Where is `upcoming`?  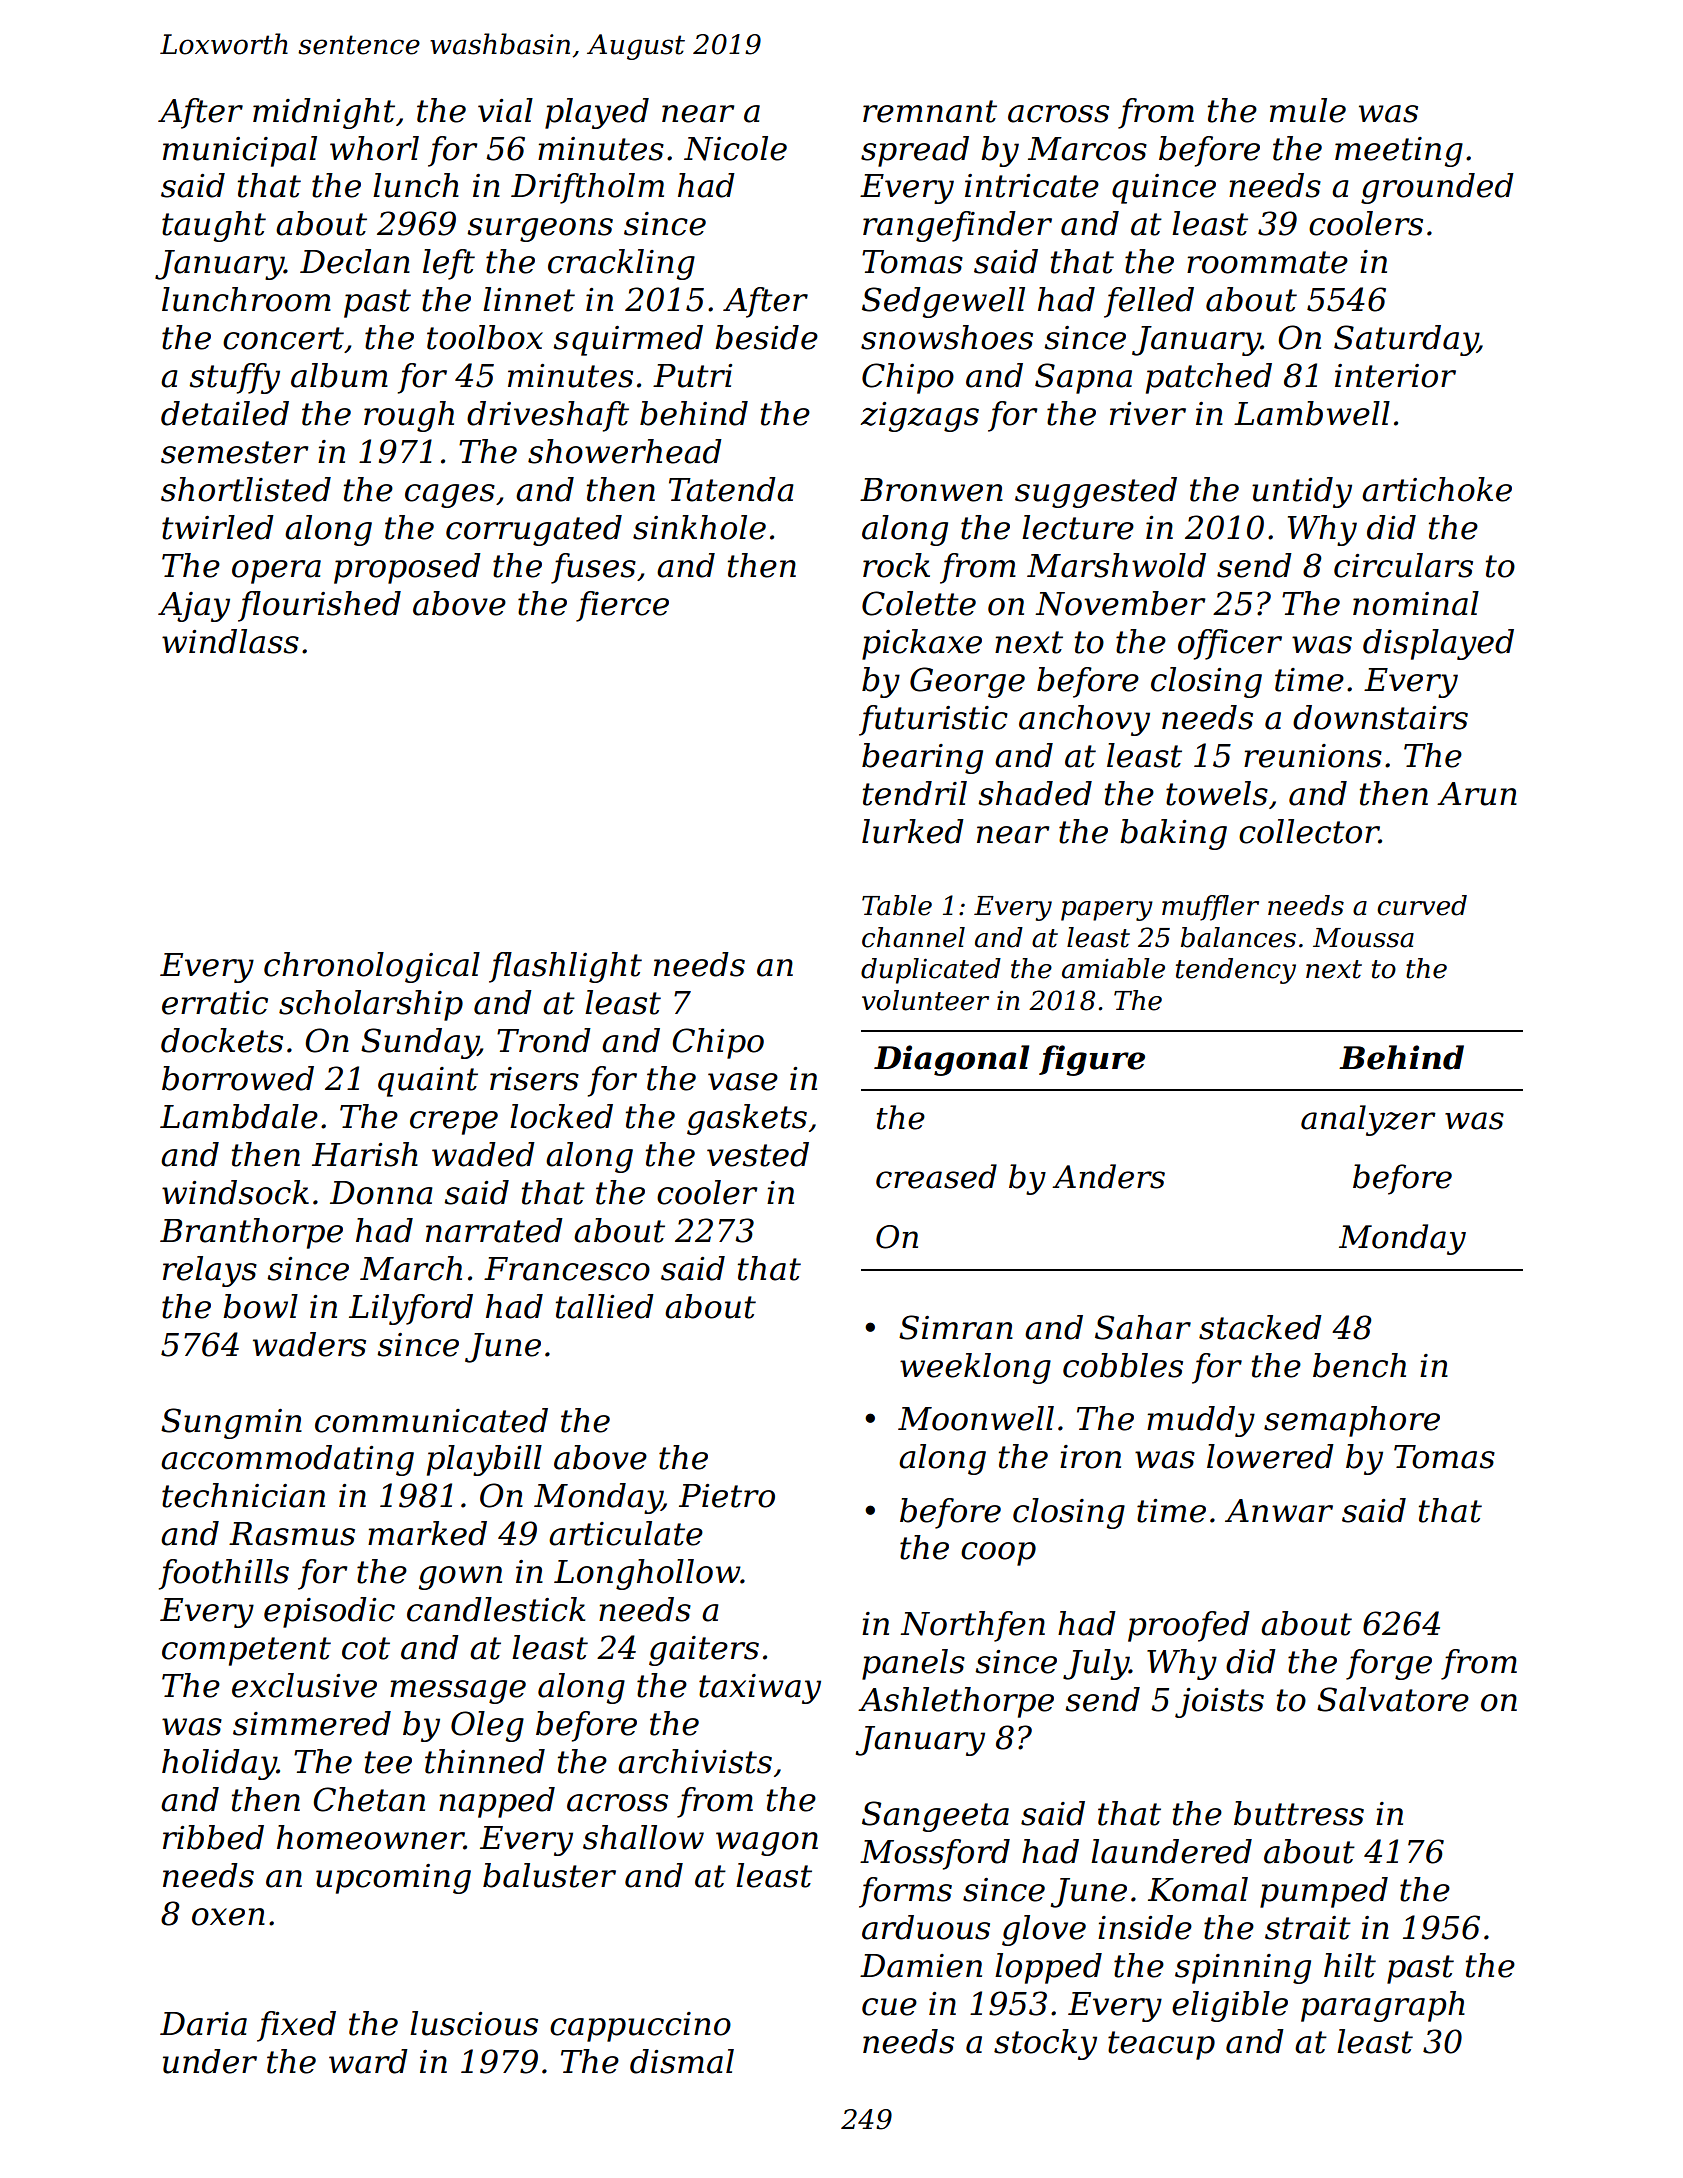 upcoming is located at coordinates (393, 1879).
